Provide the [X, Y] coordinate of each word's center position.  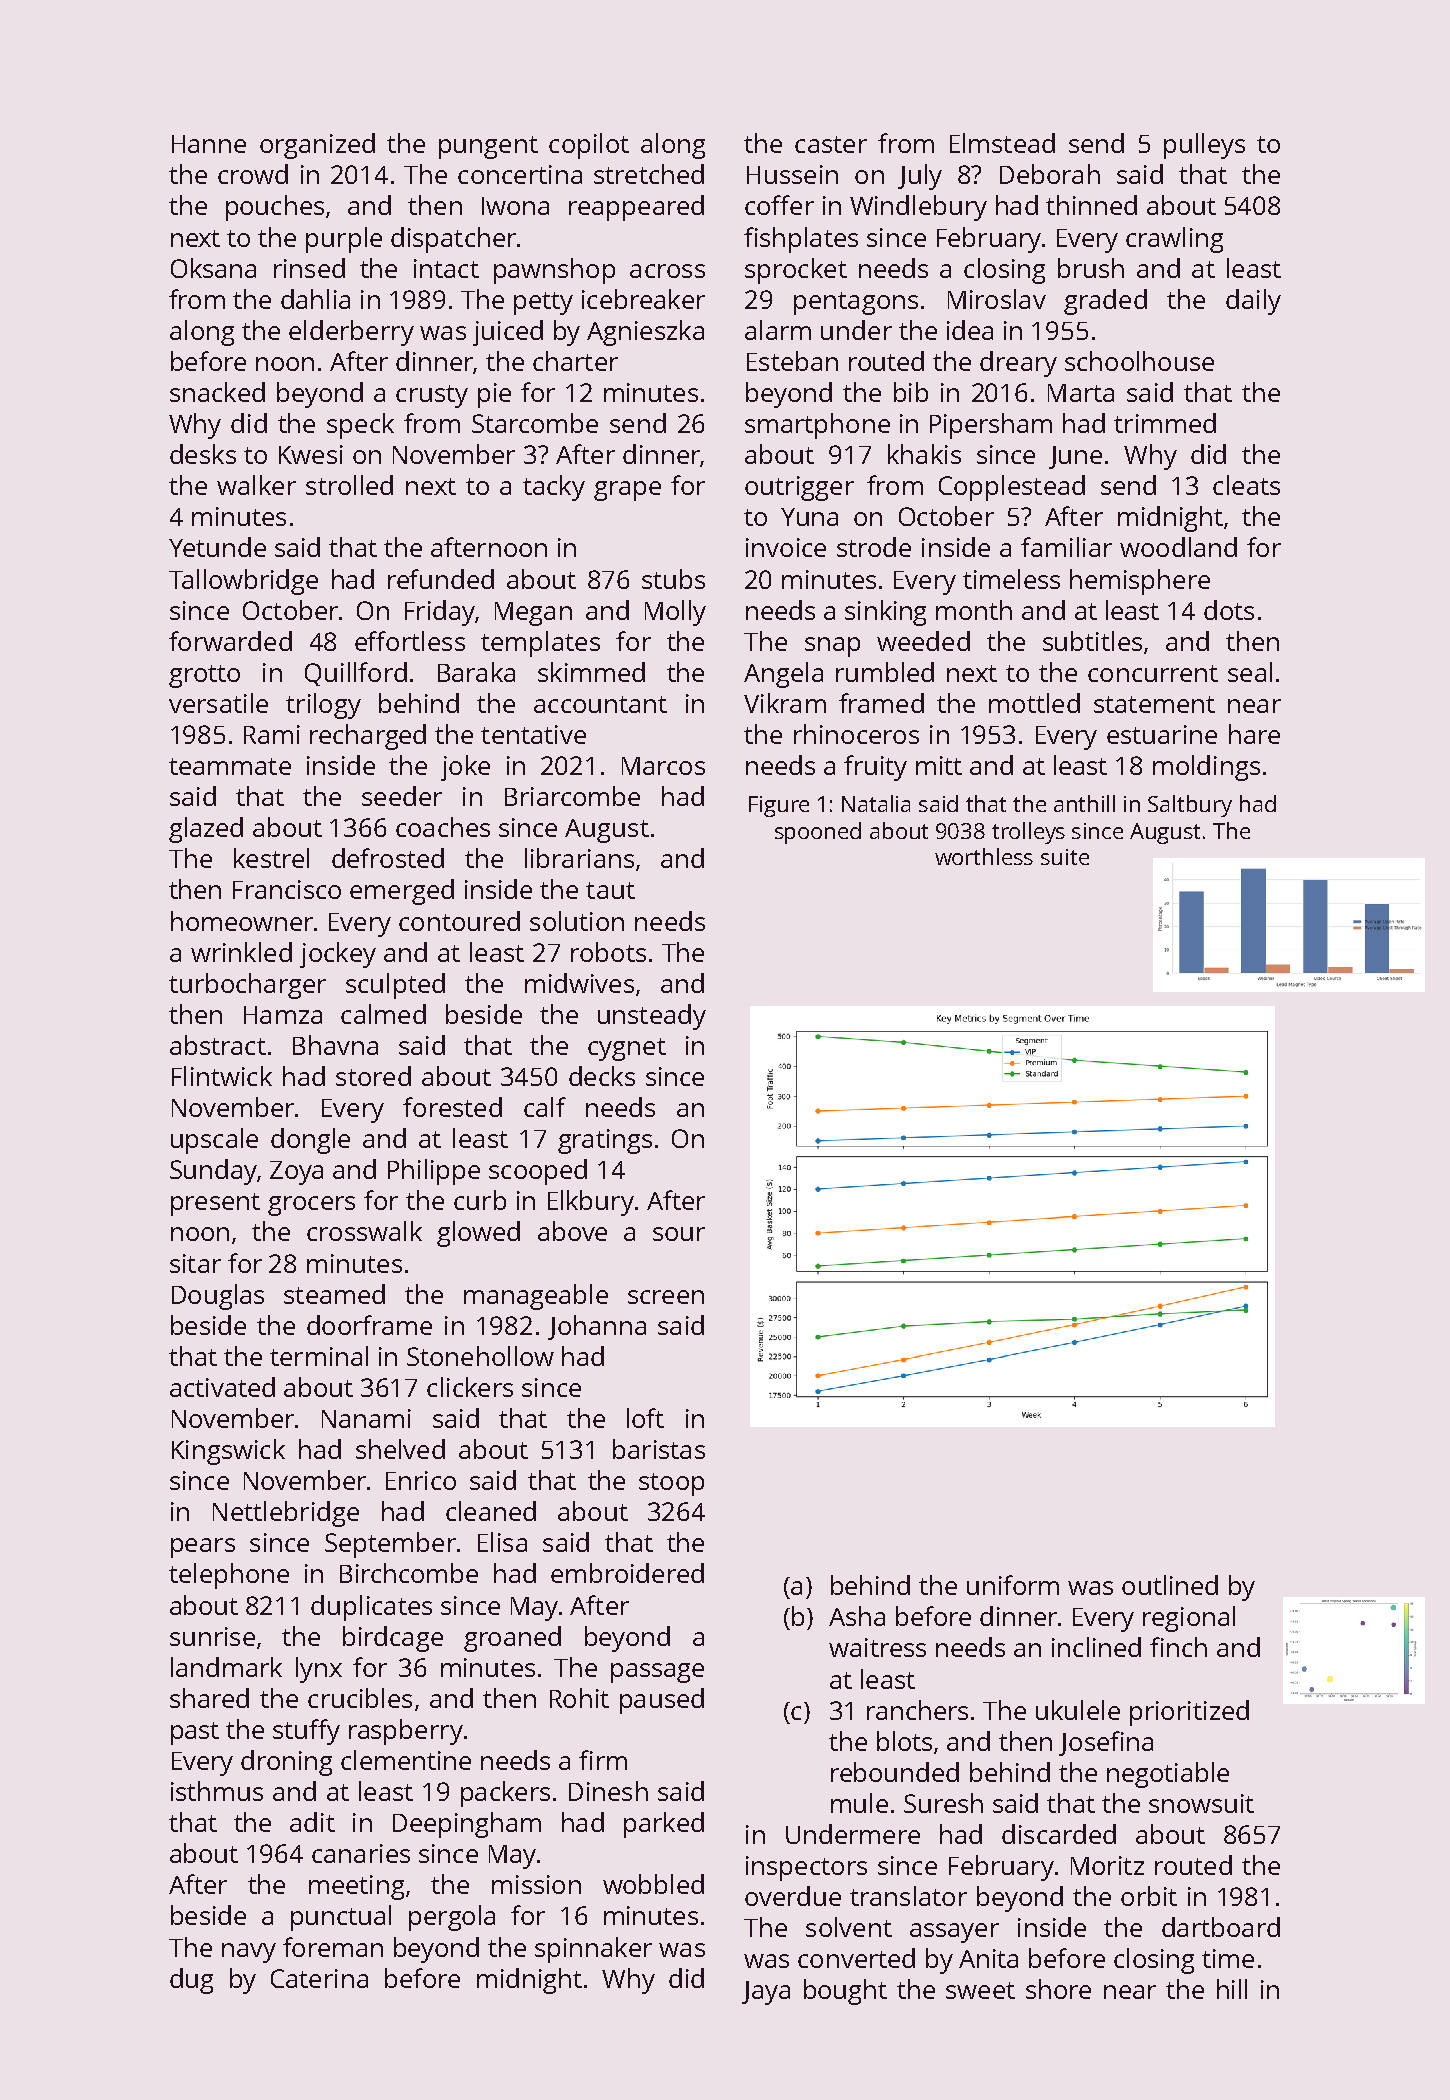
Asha [857, 1616]
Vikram [785, 703]
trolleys [1028, 833]
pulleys [1204, 146]
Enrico [421, 1480]
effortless [410, 641]
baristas [659, 1449]
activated [222, 1387]
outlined [1170, 1585]
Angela [783, 675]
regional [1189, 1619]
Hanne [209, 144]
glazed [206, 830]
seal [1250, 672]
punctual [341, 1918]
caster [831, 144]
